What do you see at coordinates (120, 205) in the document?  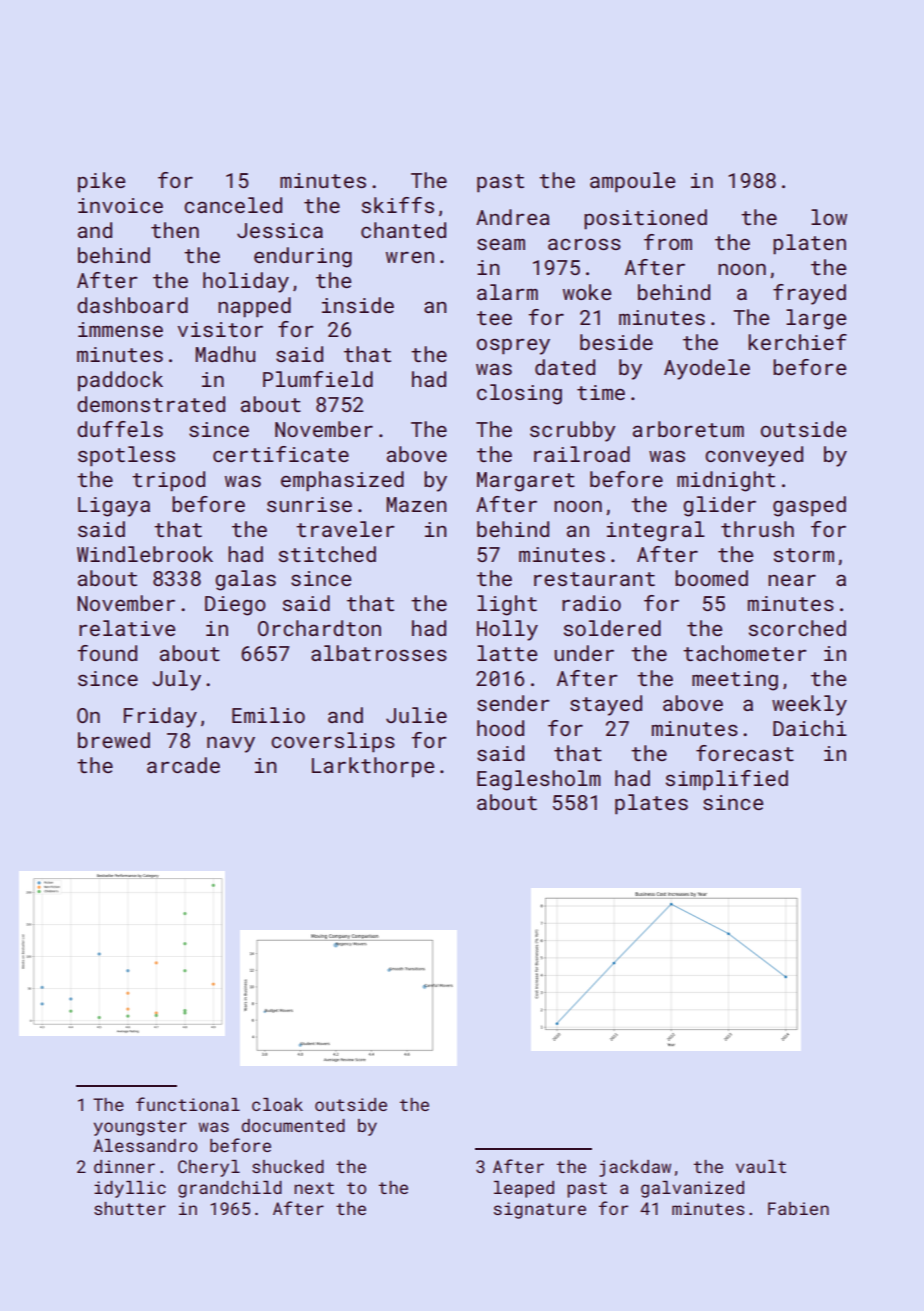 I see `invoice` at bounding box center [120, 205].
